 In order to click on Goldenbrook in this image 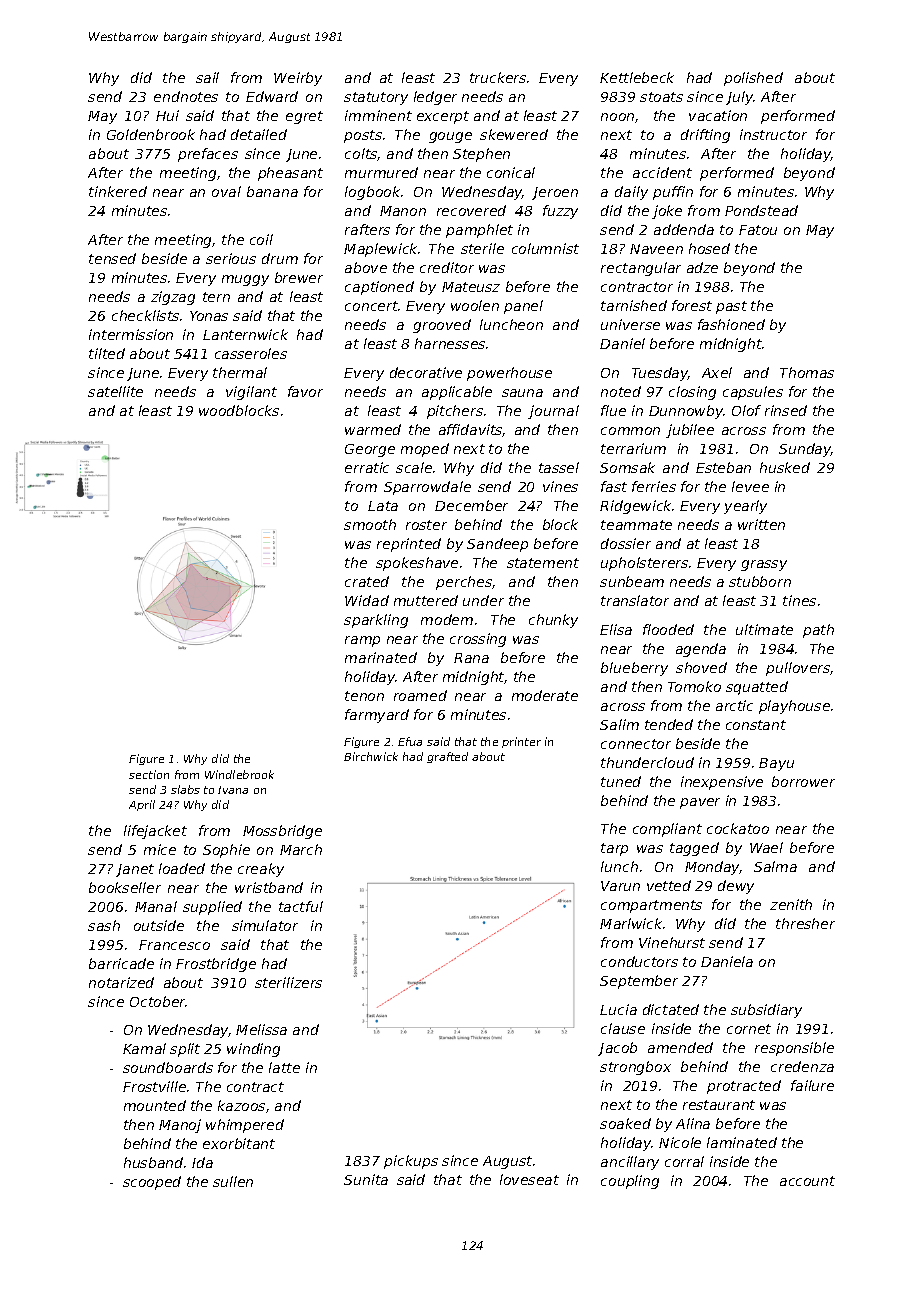, I will do `click(151, 134)`.
